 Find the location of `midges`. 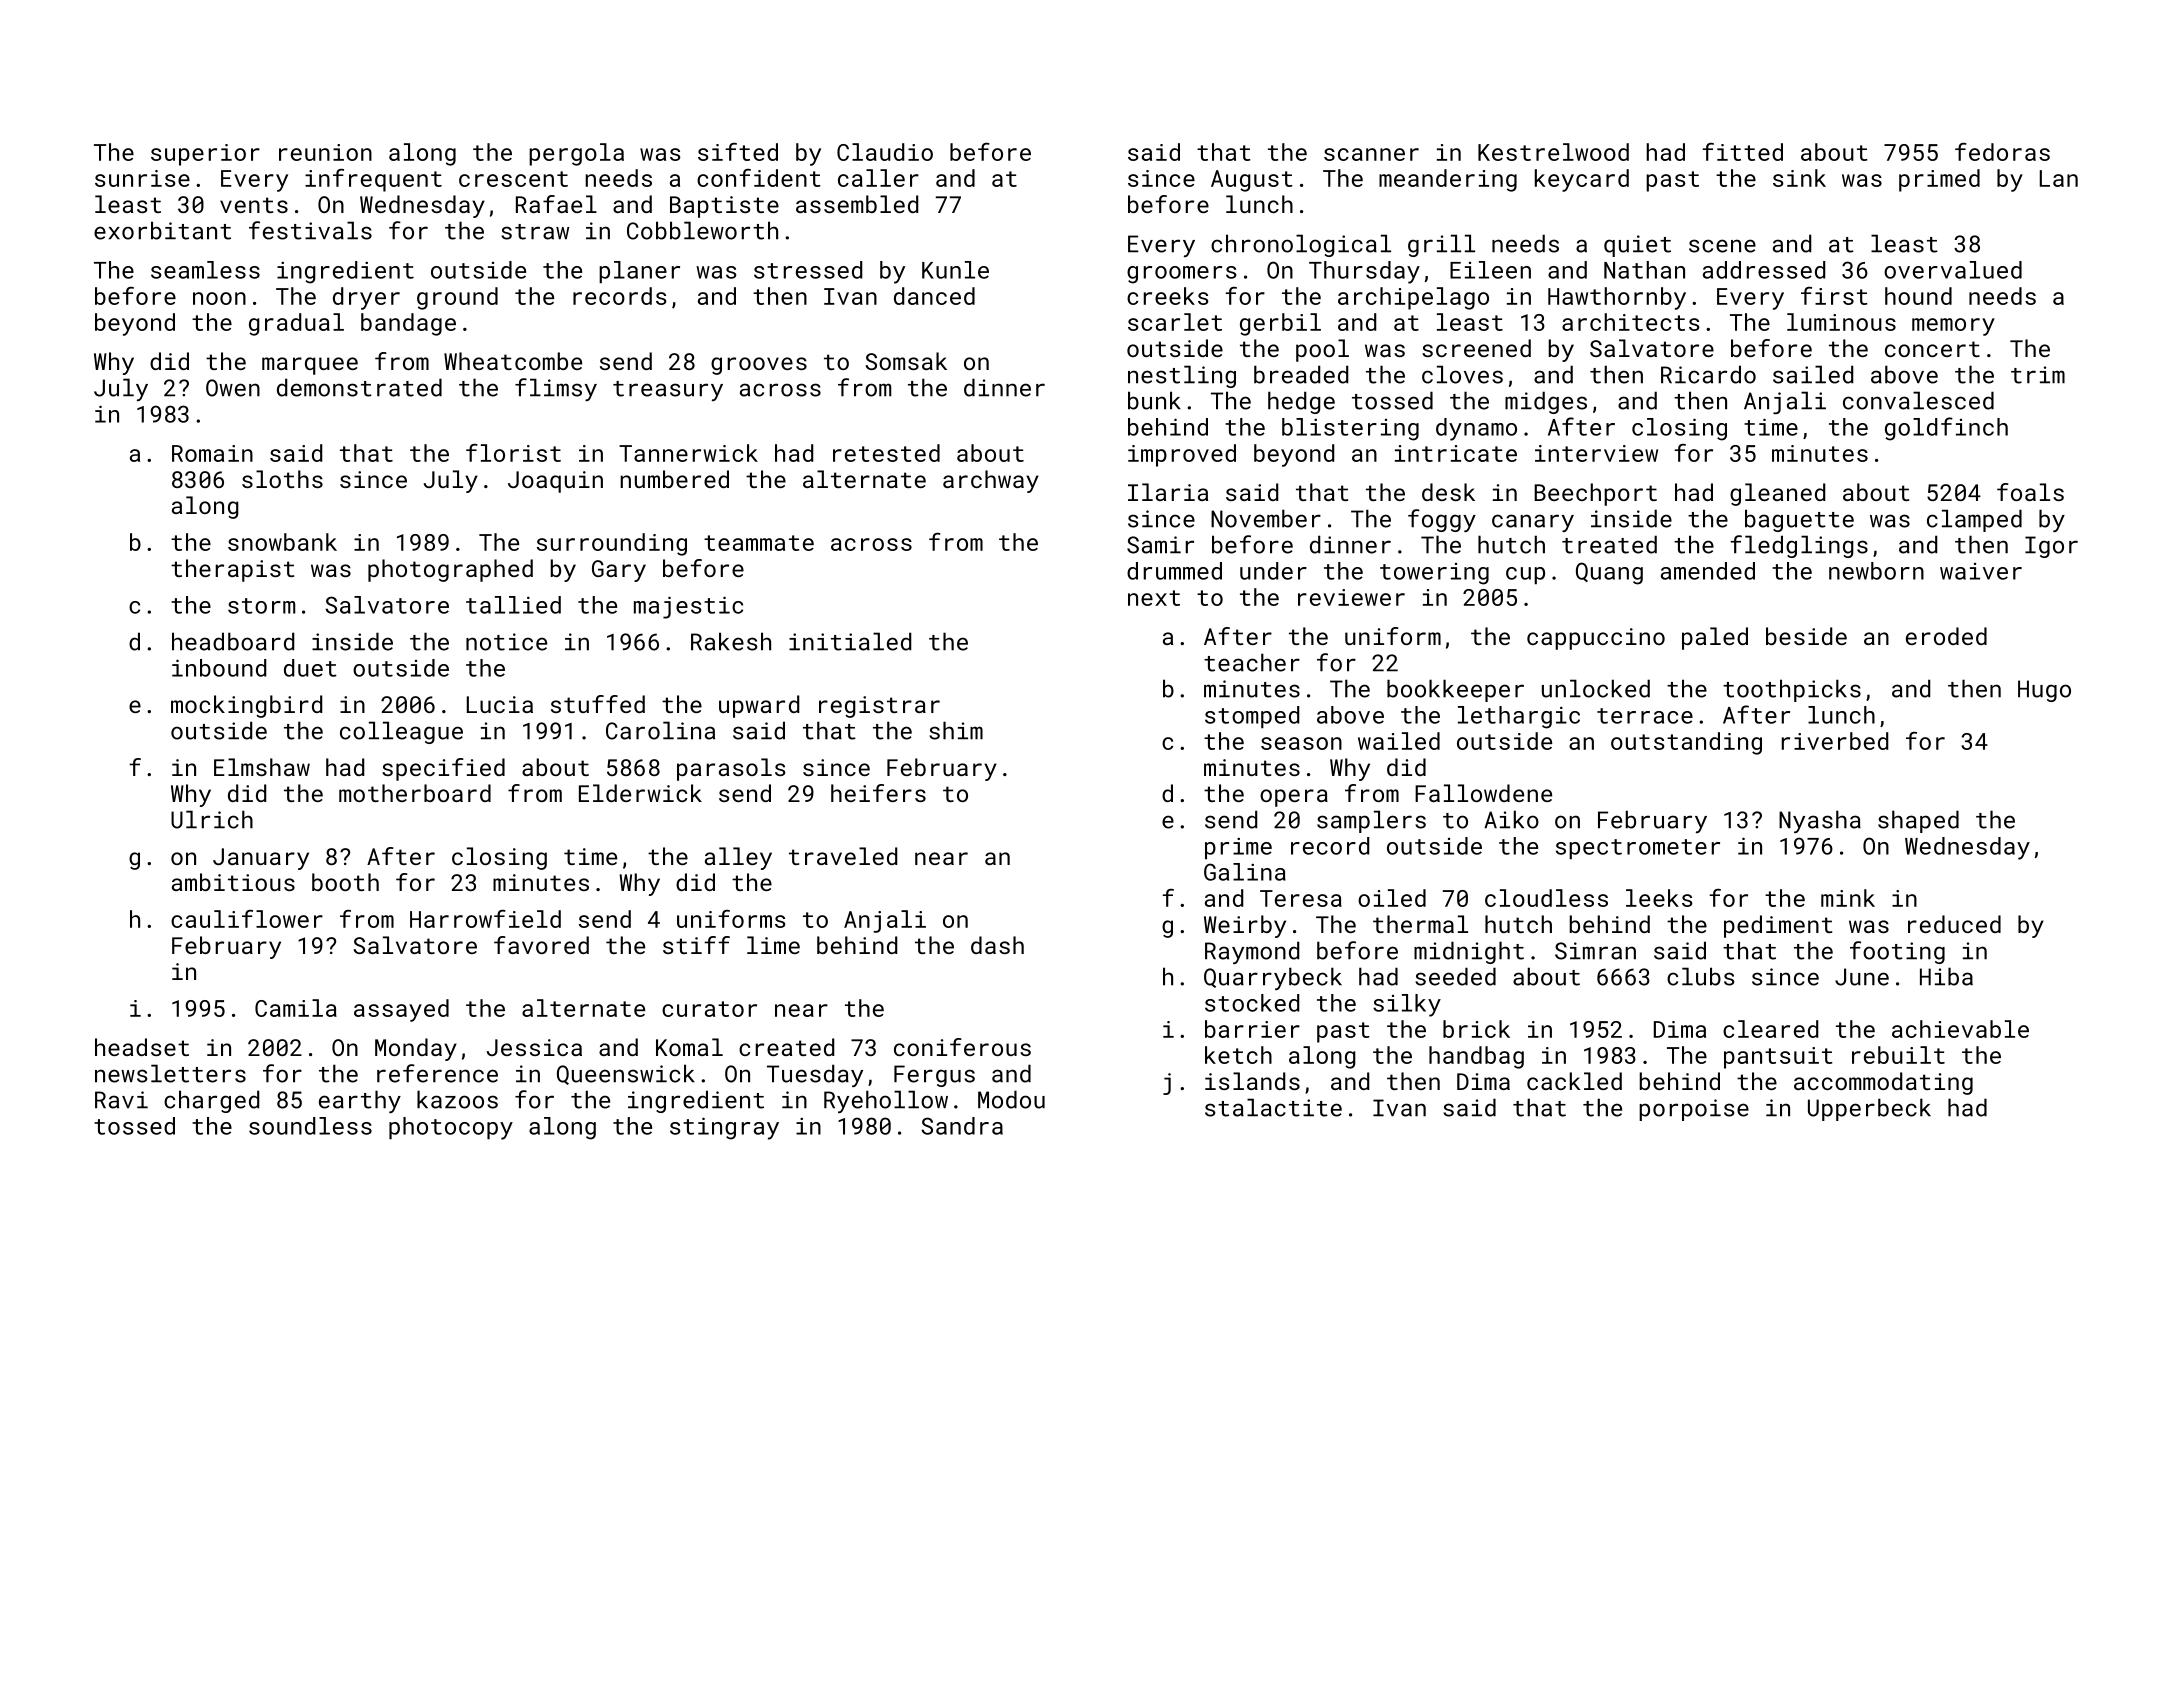

midges is located at coordinates (1546, 402).
